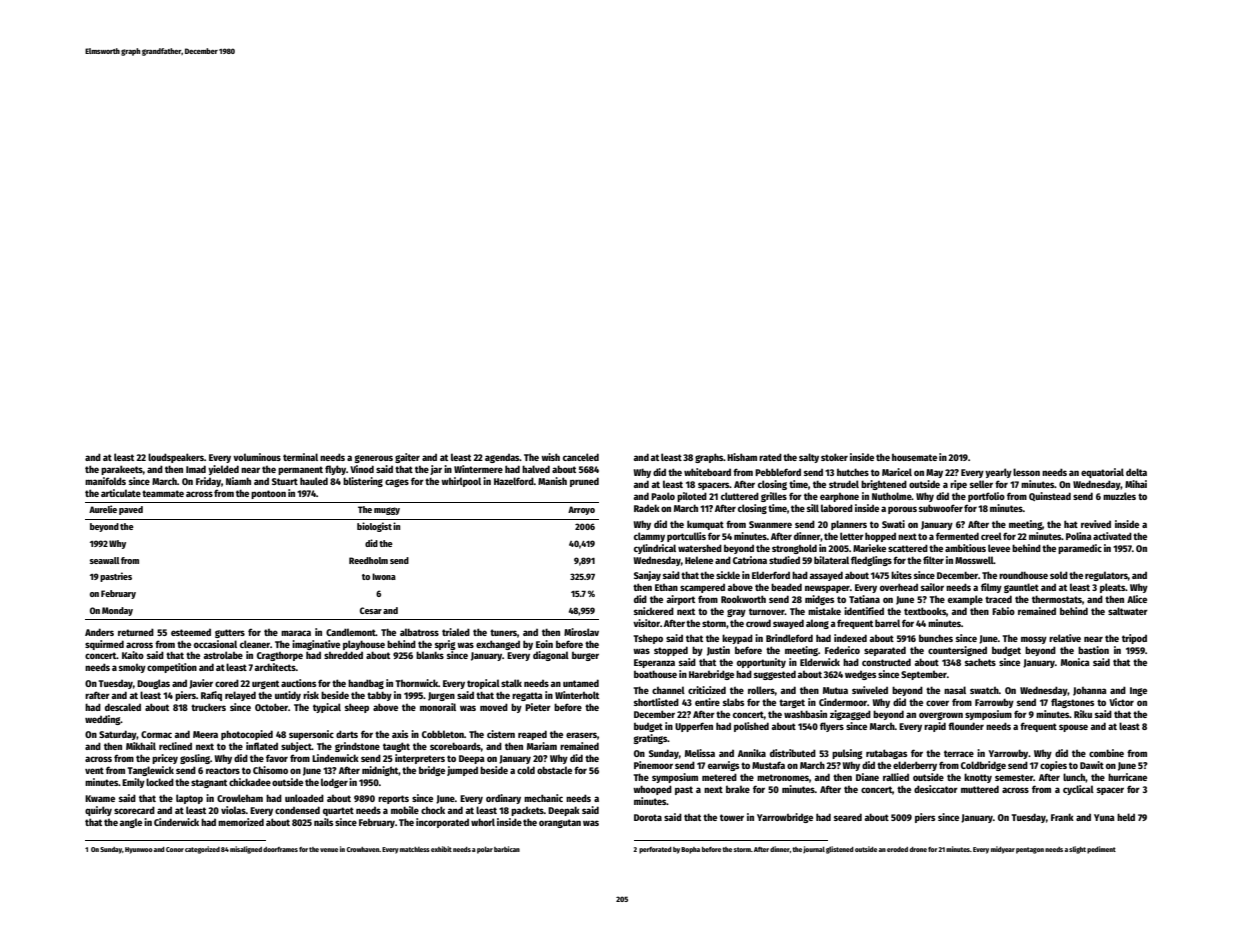 The height and width of the image is (952, 1233). What do you see at coordinates (1112, 536) in the image?
I see `activated` at bounding box center [1112, 536].
